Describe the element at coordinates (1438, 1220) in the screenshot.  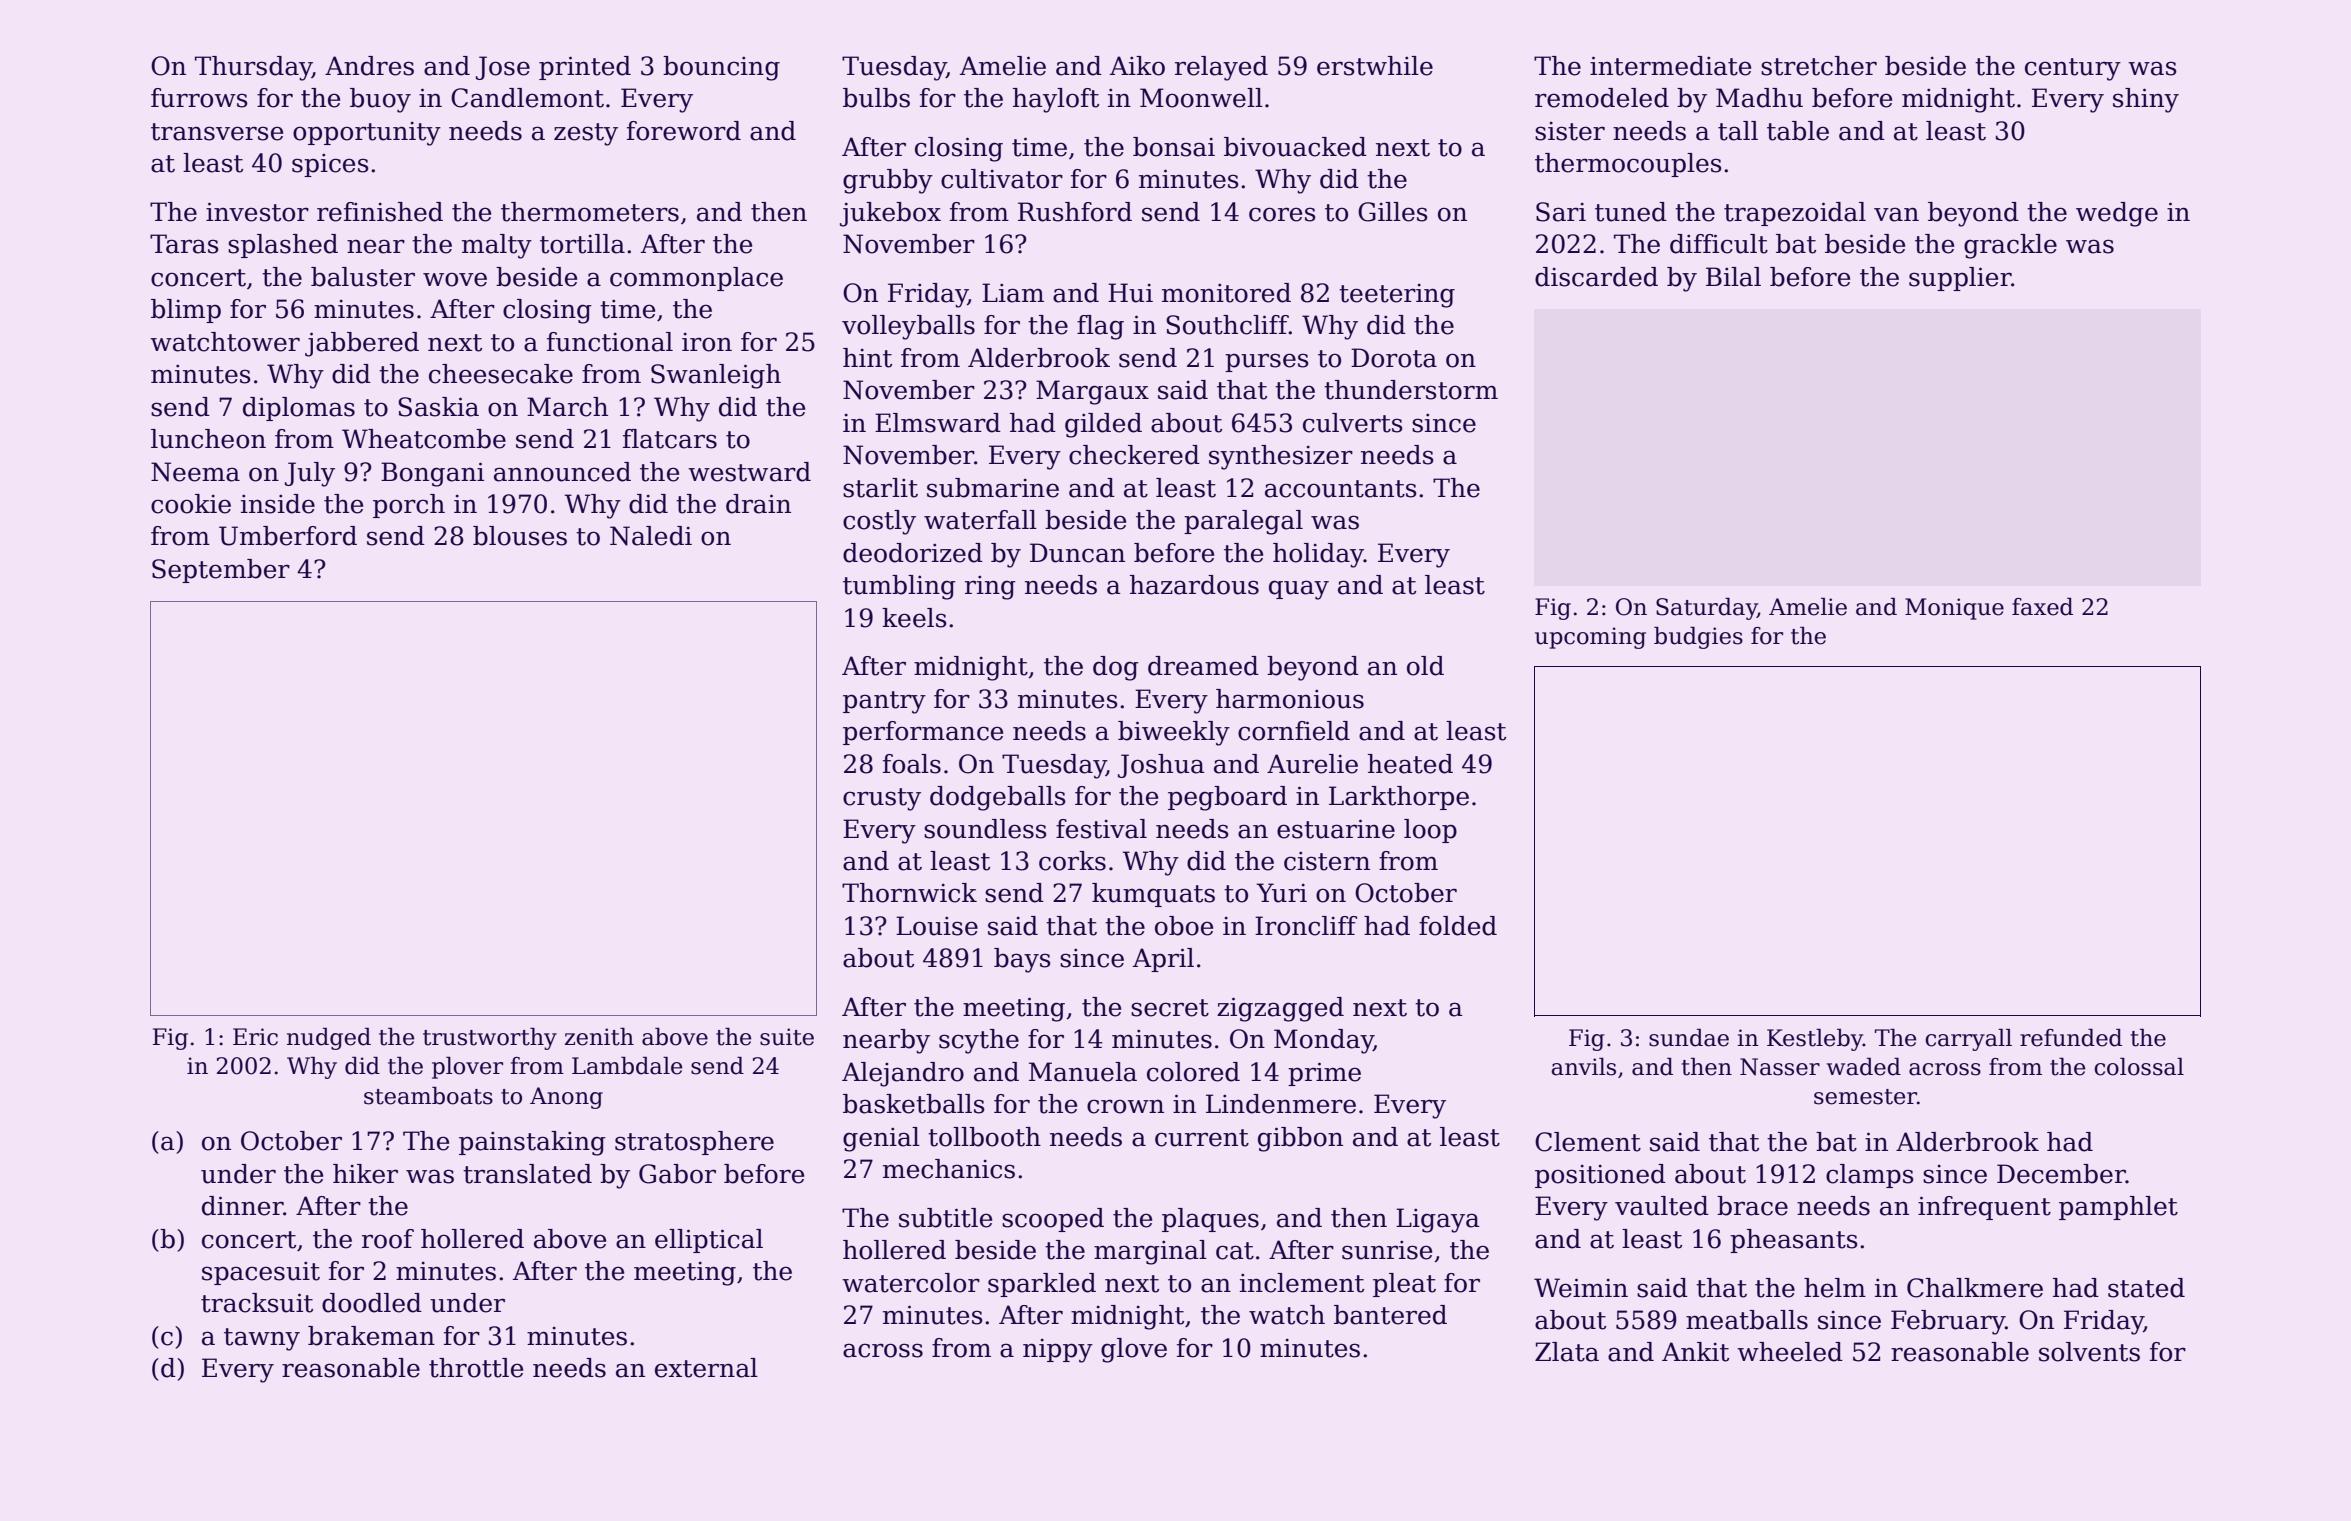
I see `Ligaya` at that location.
